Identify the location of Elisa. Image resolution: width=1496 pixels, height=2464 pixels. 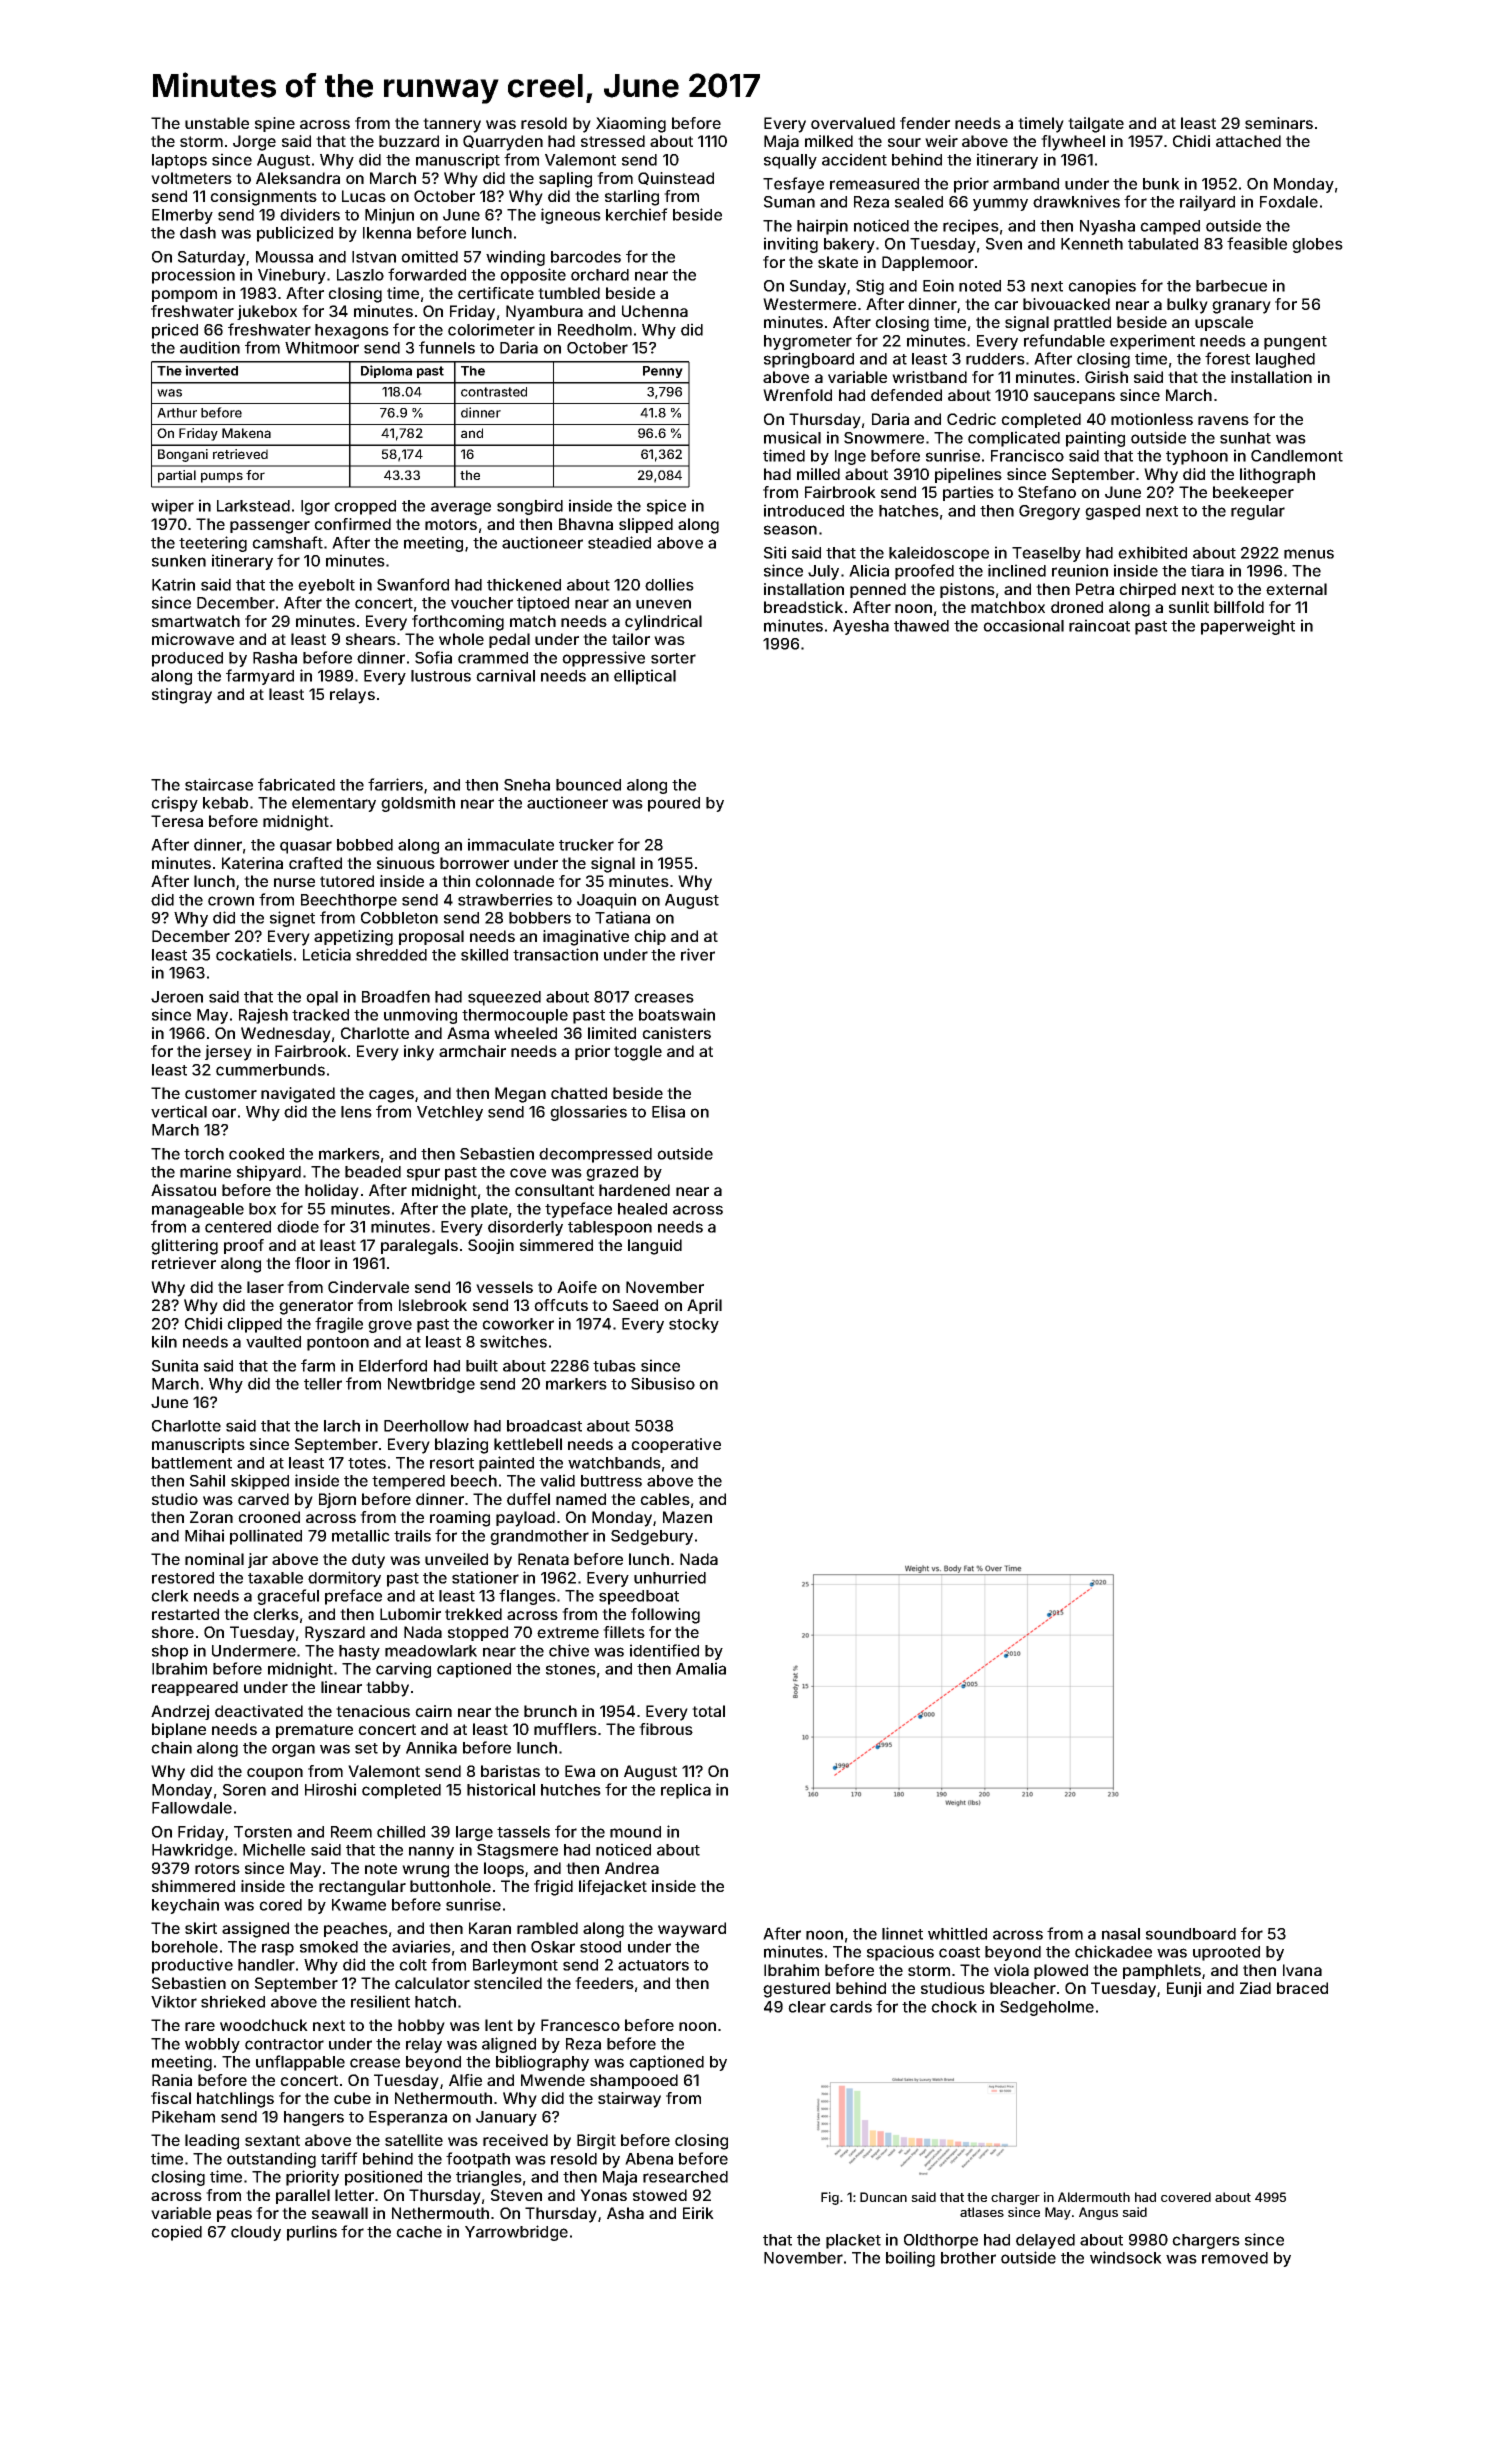
(668, 1111).
